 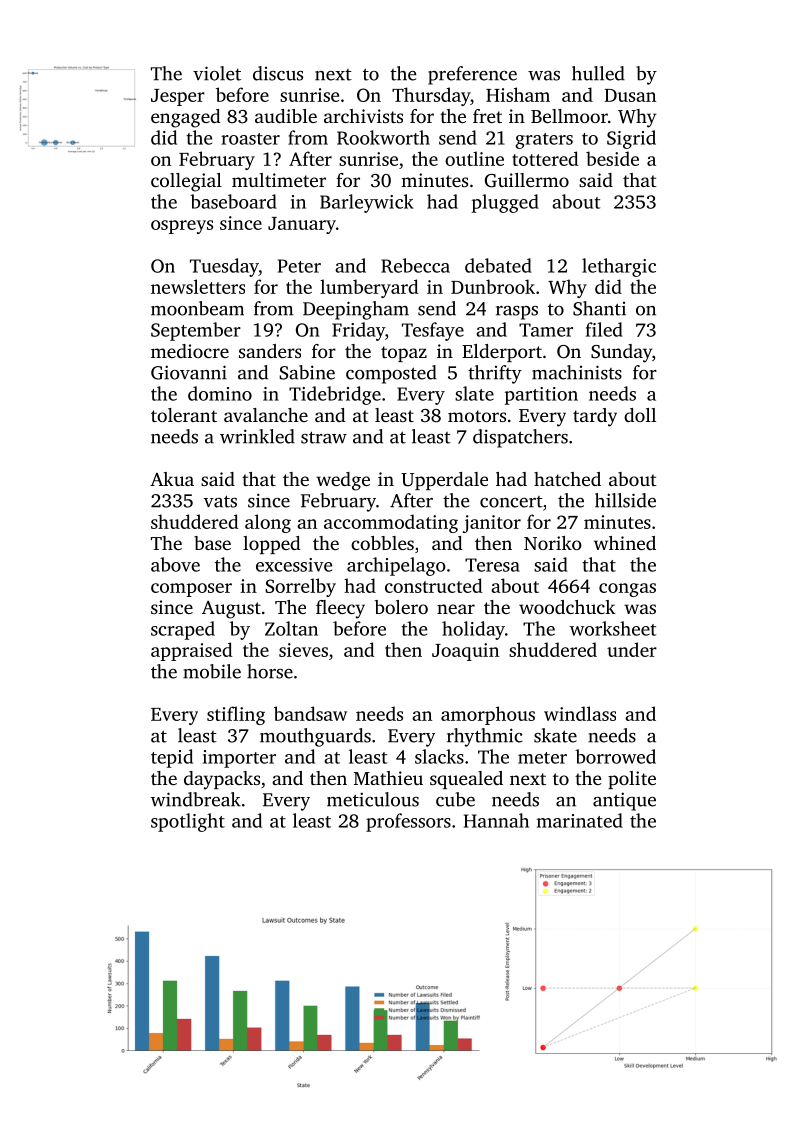 I want to click on engaged, so click(x=186, y=118).
